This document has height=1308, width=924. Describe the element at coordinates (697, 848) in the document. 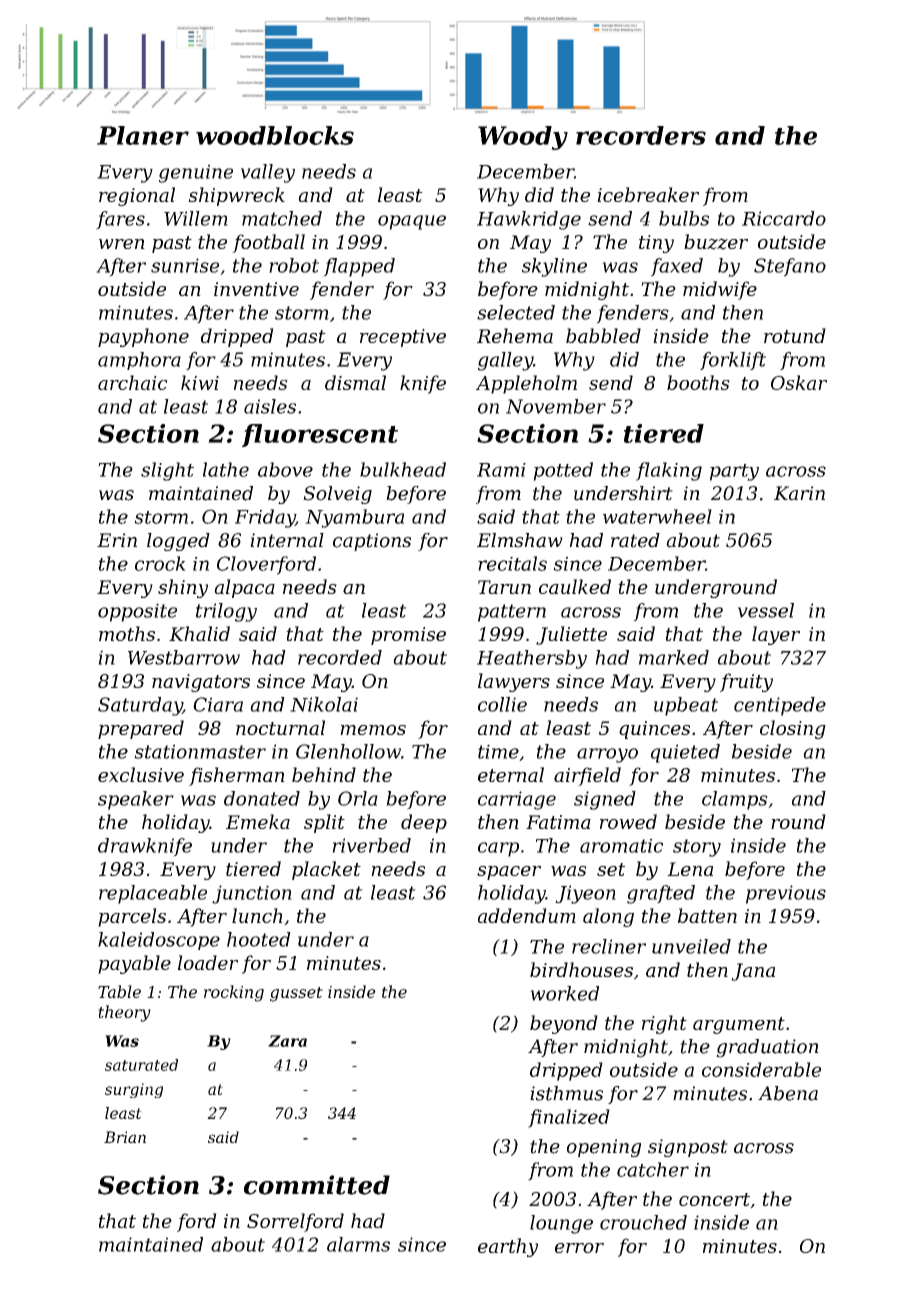

I see `story` at that location.
